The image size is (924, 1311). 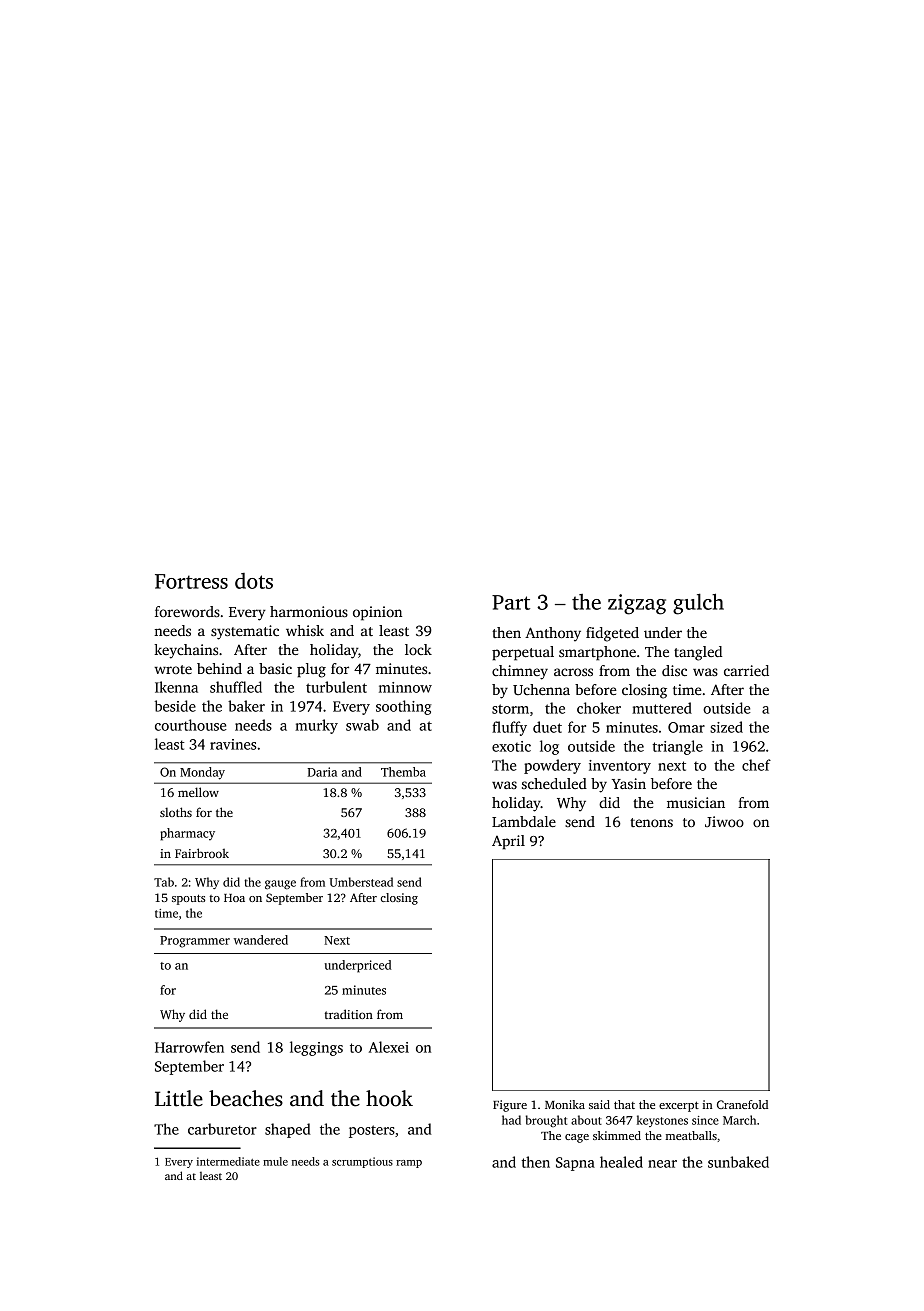 I want to click on opinion, so click(x=377, y=613).
